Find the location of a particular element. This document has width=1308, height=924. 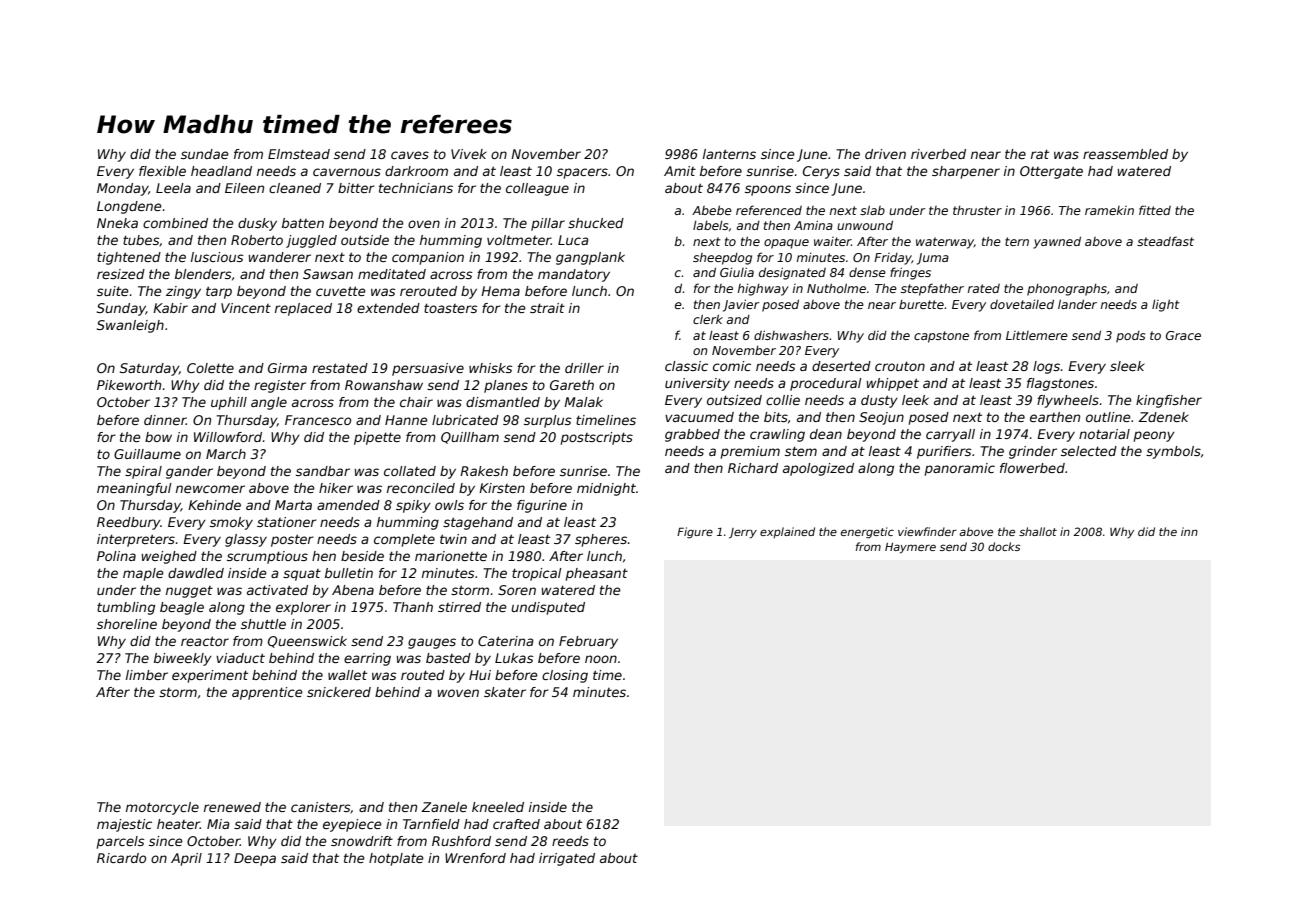

irrigated is located at coordinates (567, 859).
